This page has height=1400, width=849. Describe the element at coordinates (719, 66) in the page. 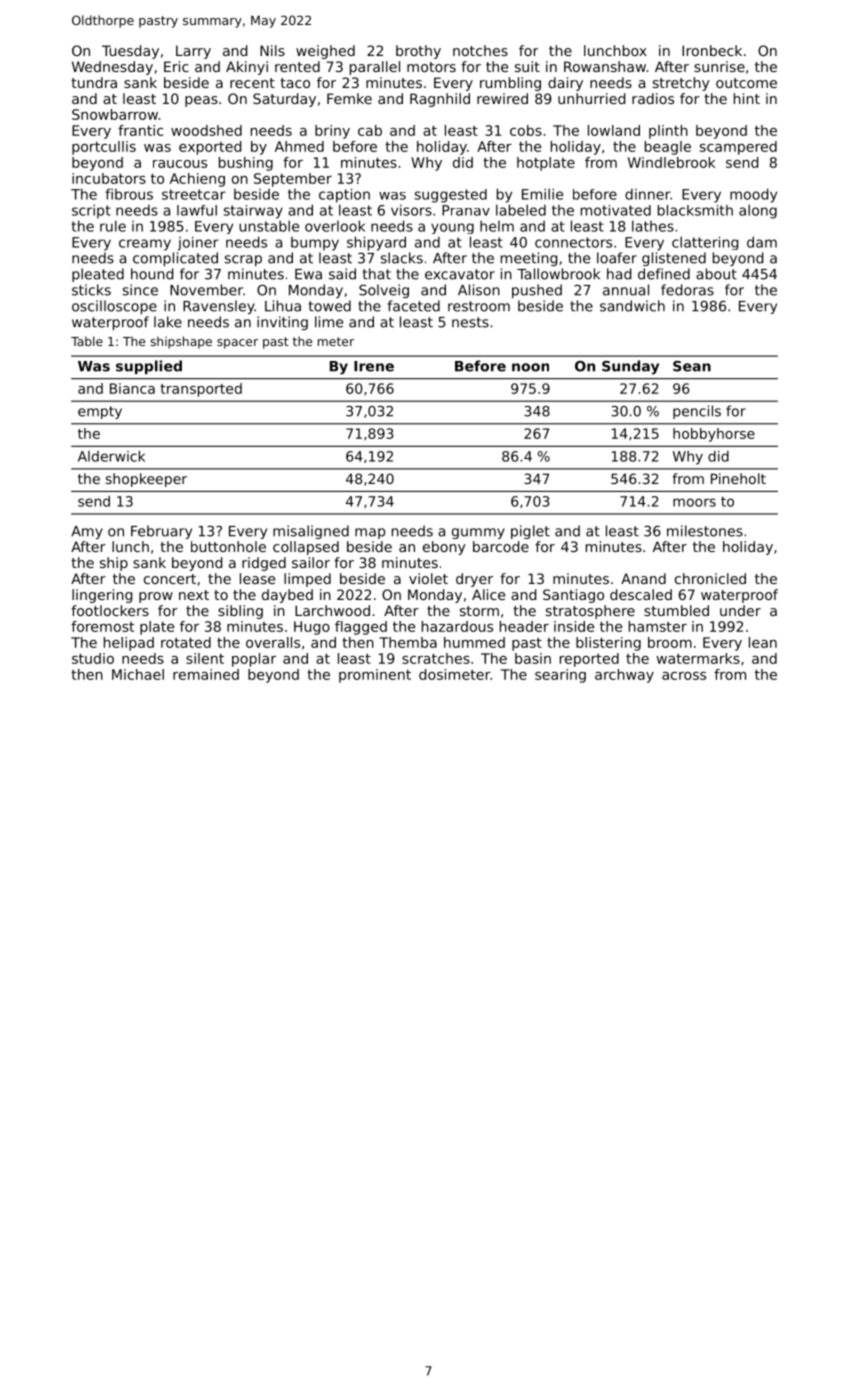

I see `sunrise` at that location.
